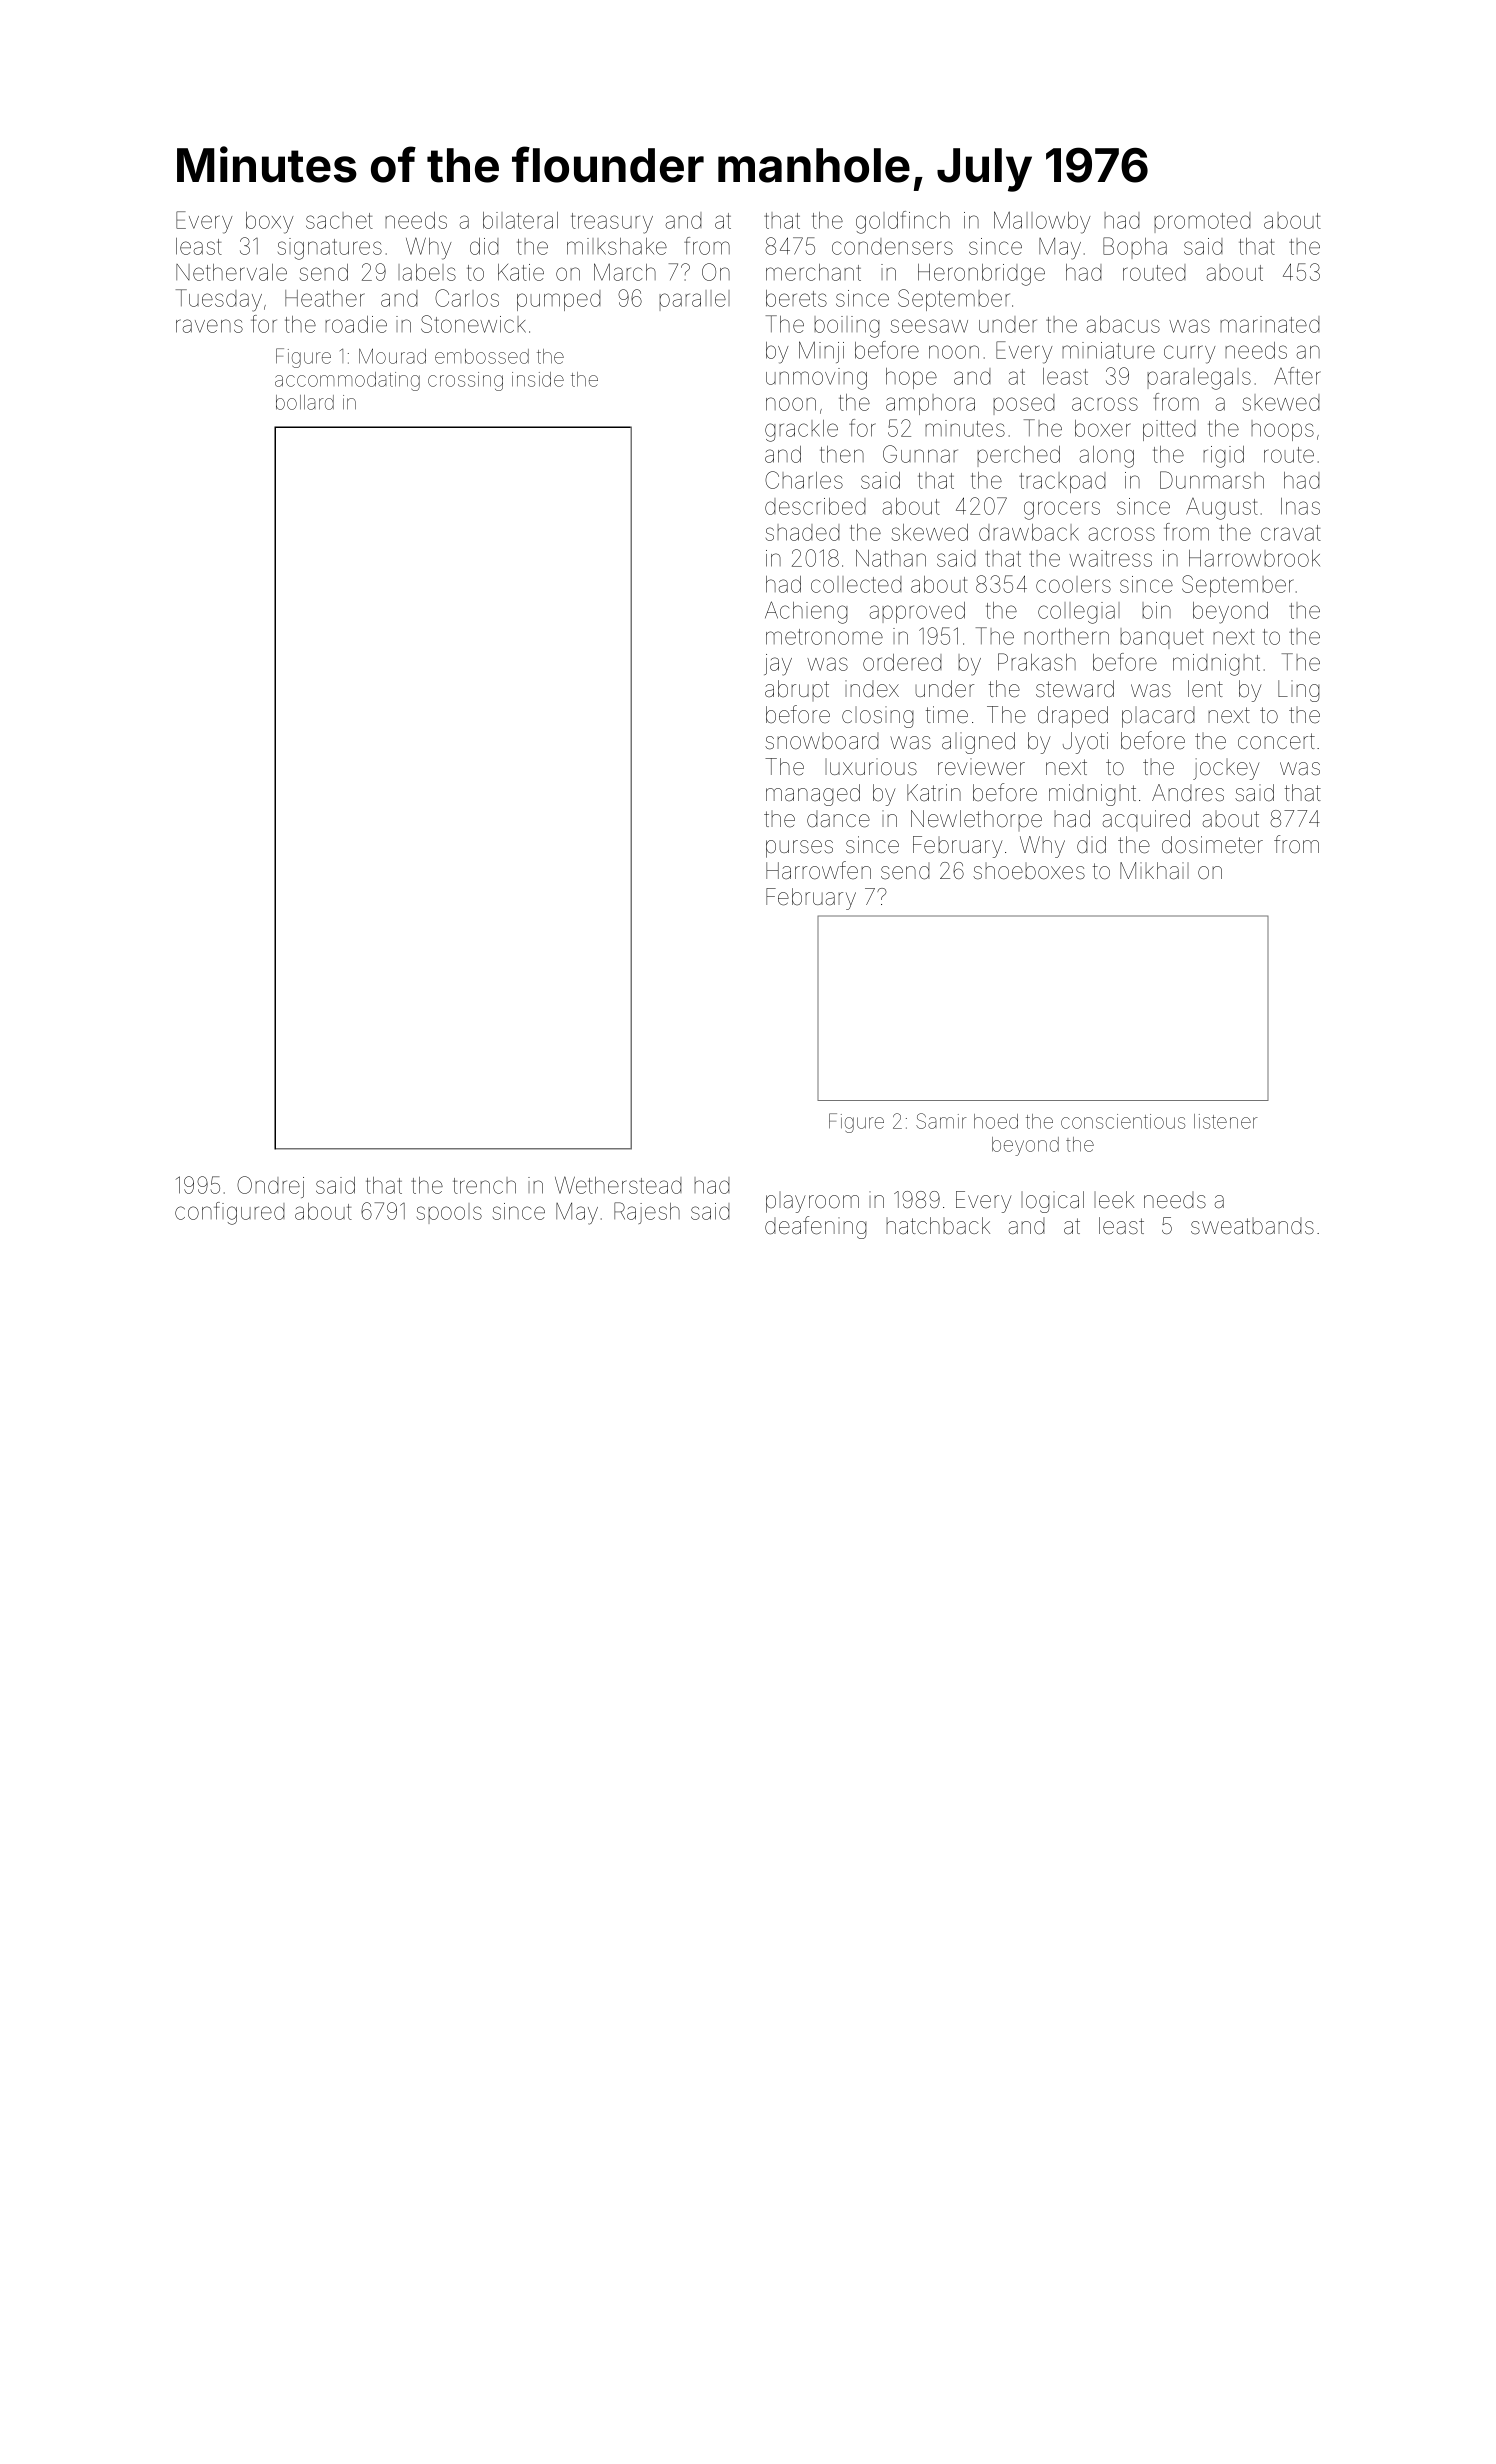 The height and width of the screenshot is (2464, 1496). What do you see at coordinates (892, 246) in the screenshot?
I see `condensers` at bounding box center [892, 246].
